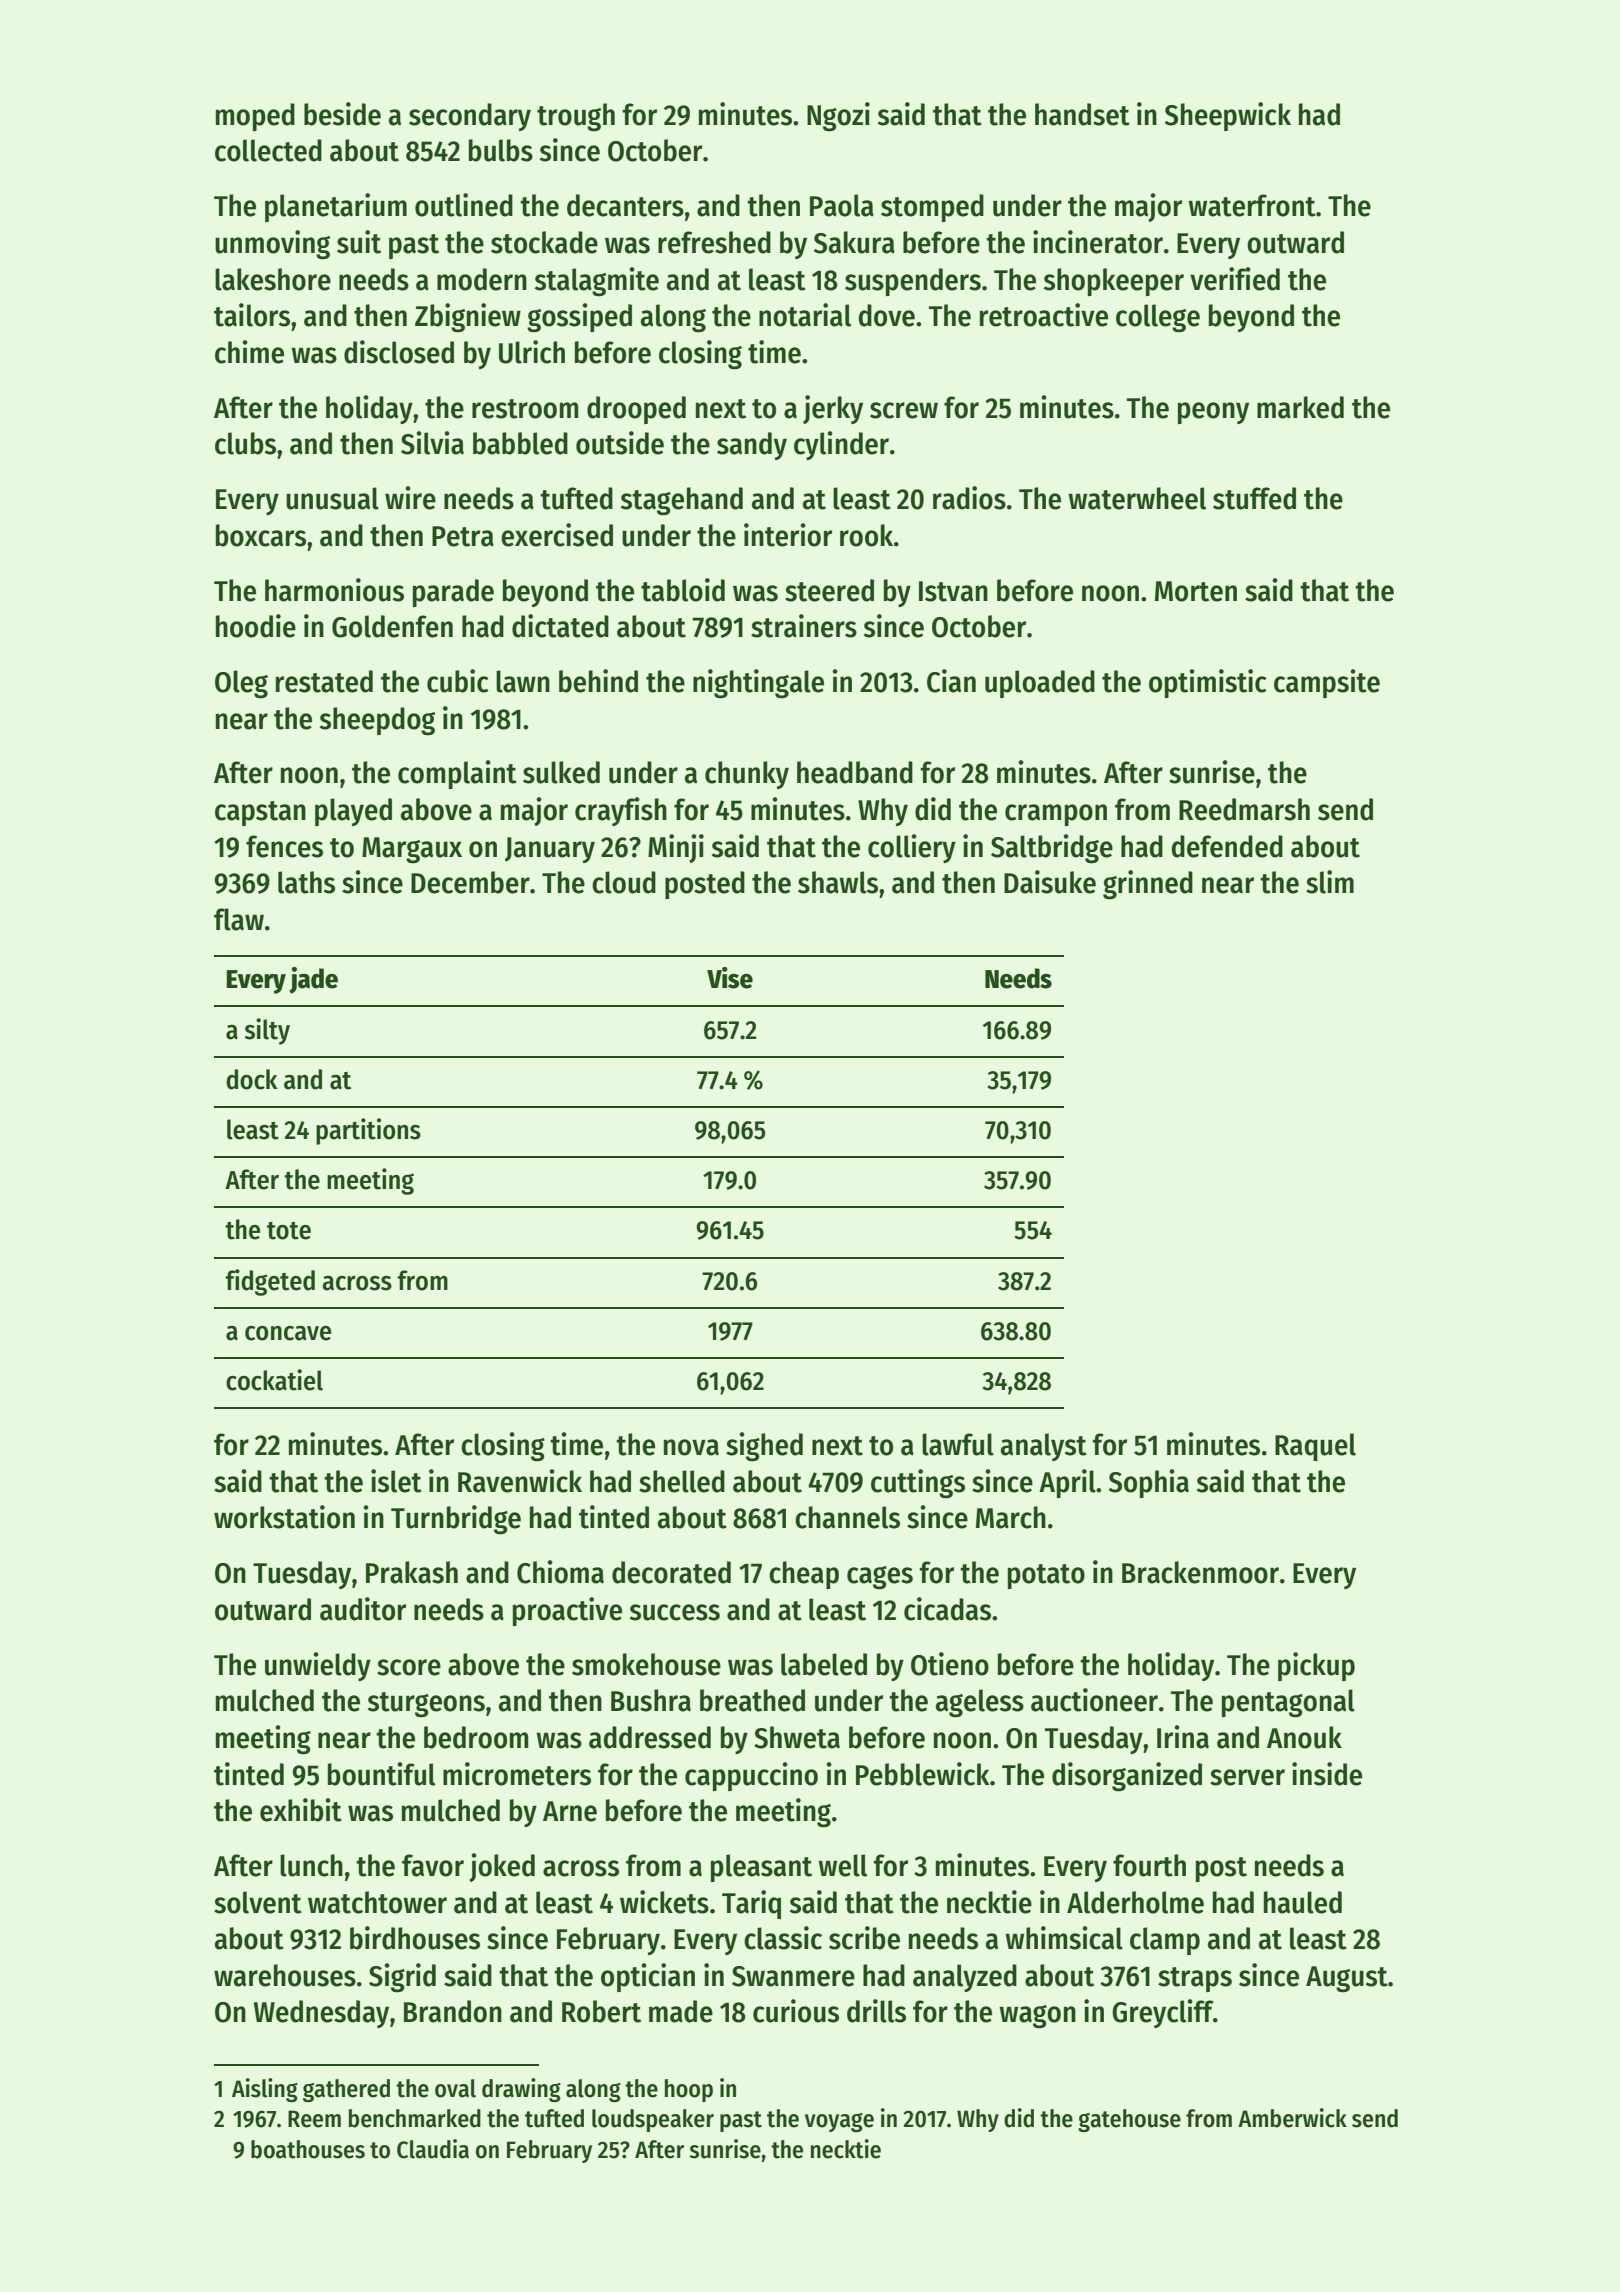 This document has height=2292, width=1620. What do you see at coordinates (272, 245) in the document?
I see `unmoving` at bounding box center [272, 245].
